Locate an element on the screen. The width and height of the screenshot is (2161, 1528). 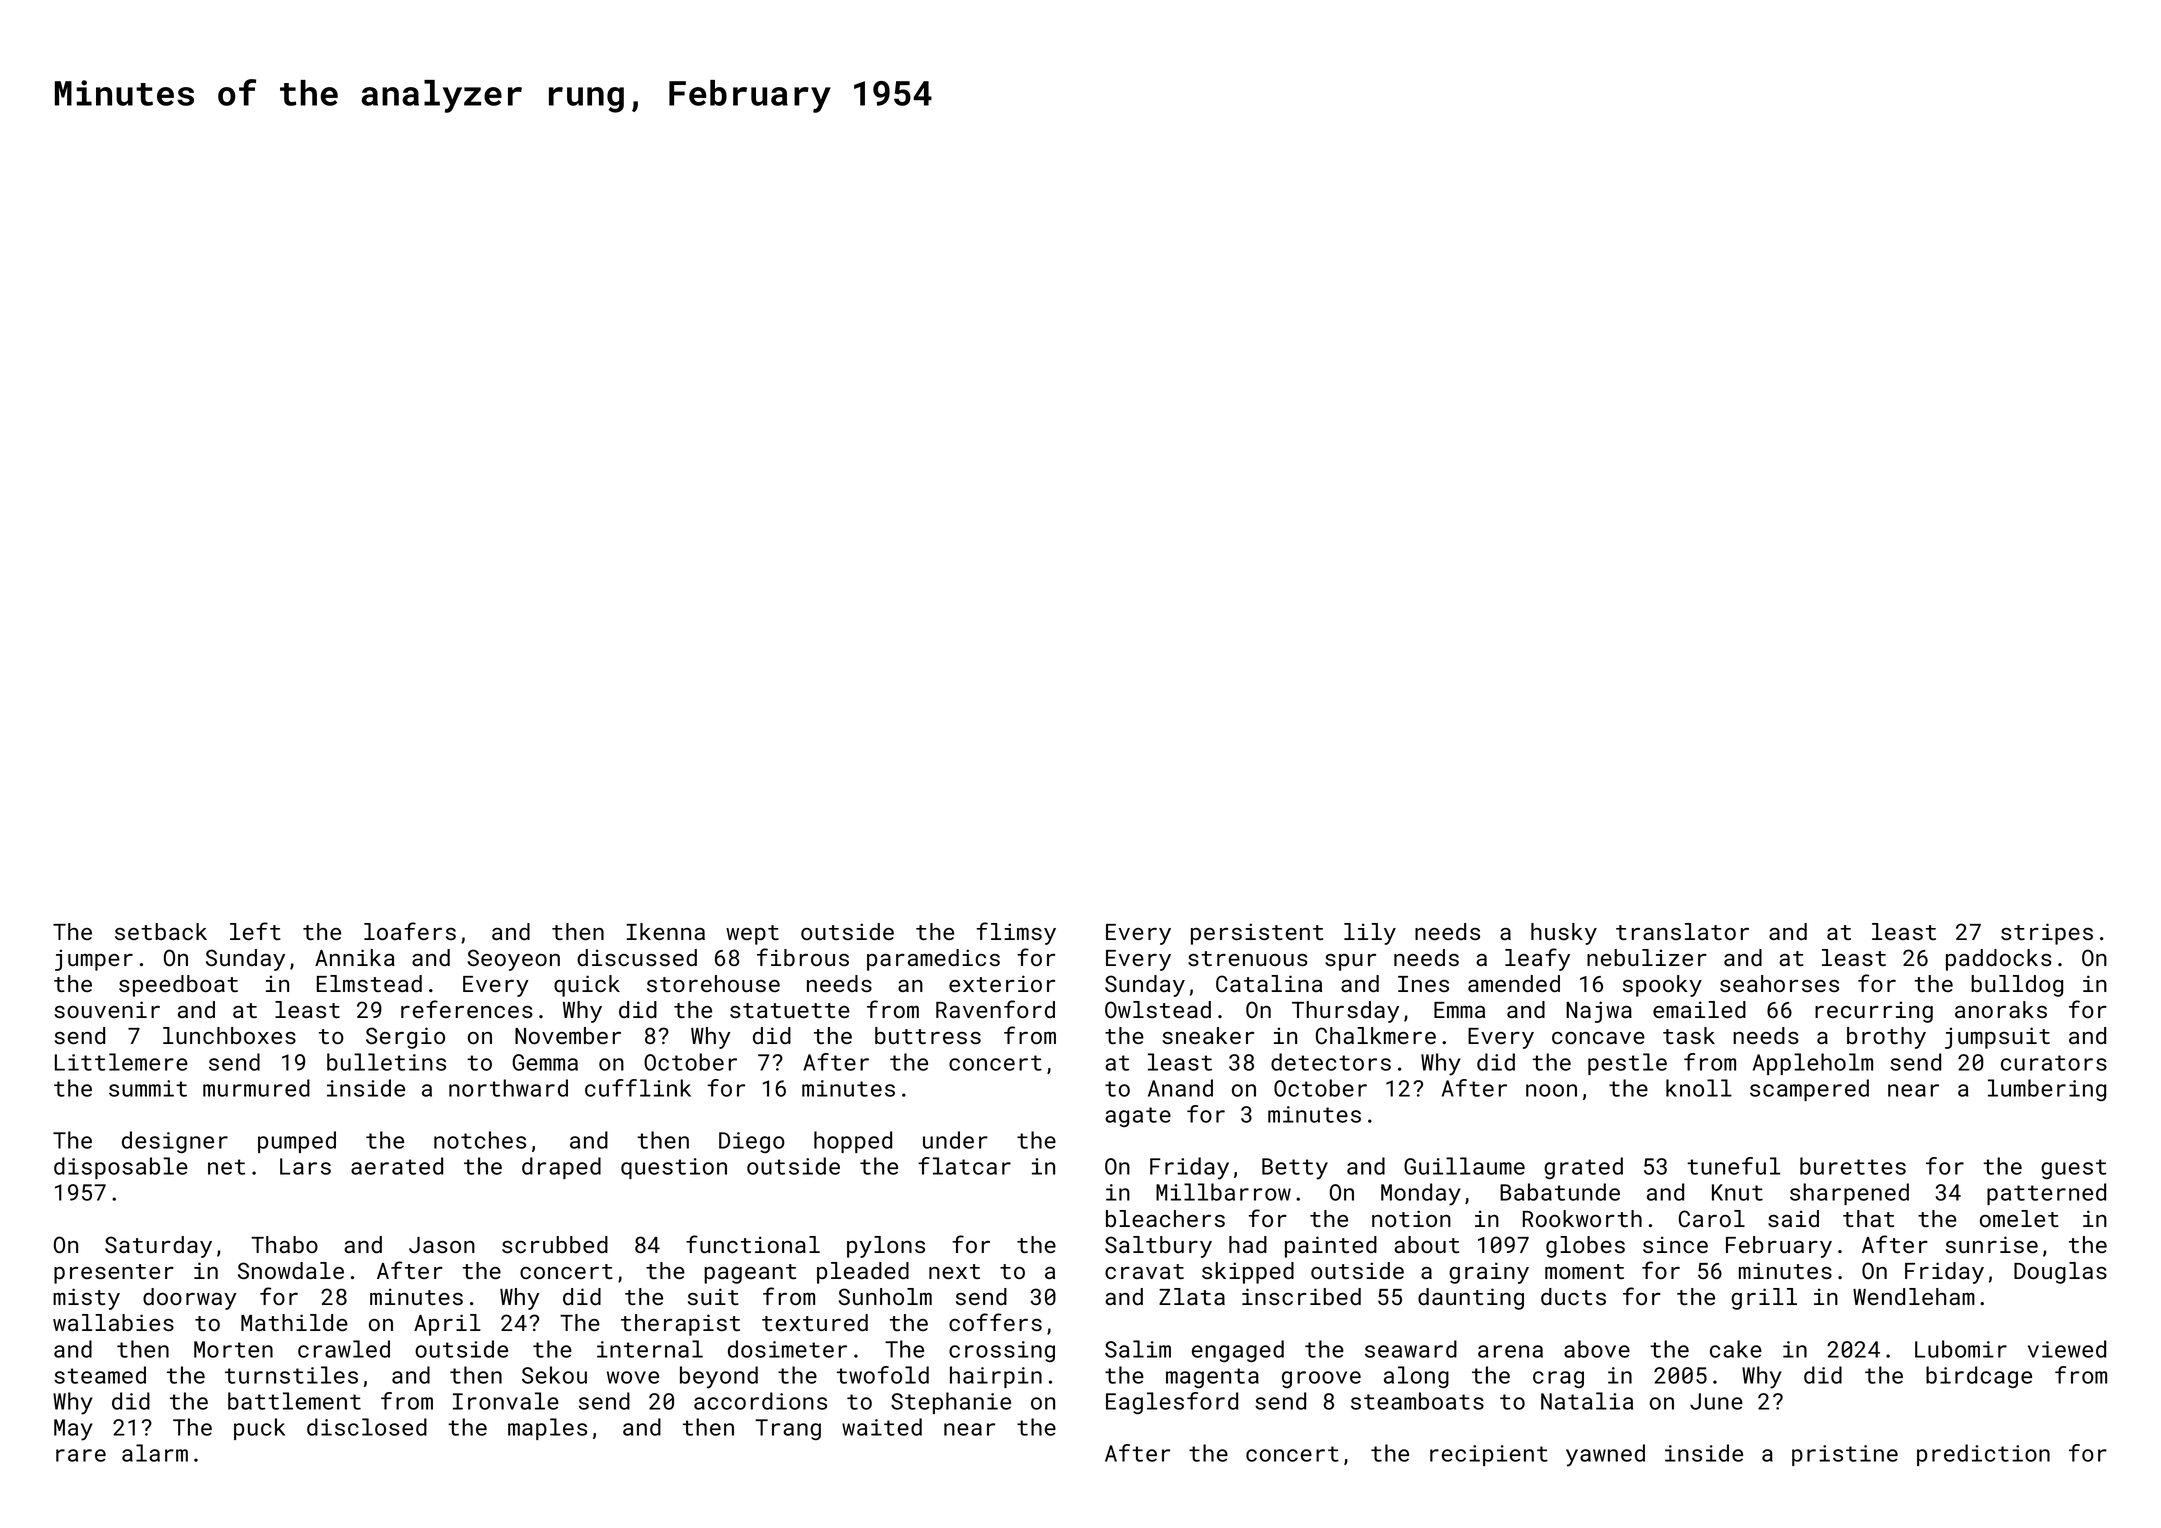
references is located at coordinates (467, 1009).
